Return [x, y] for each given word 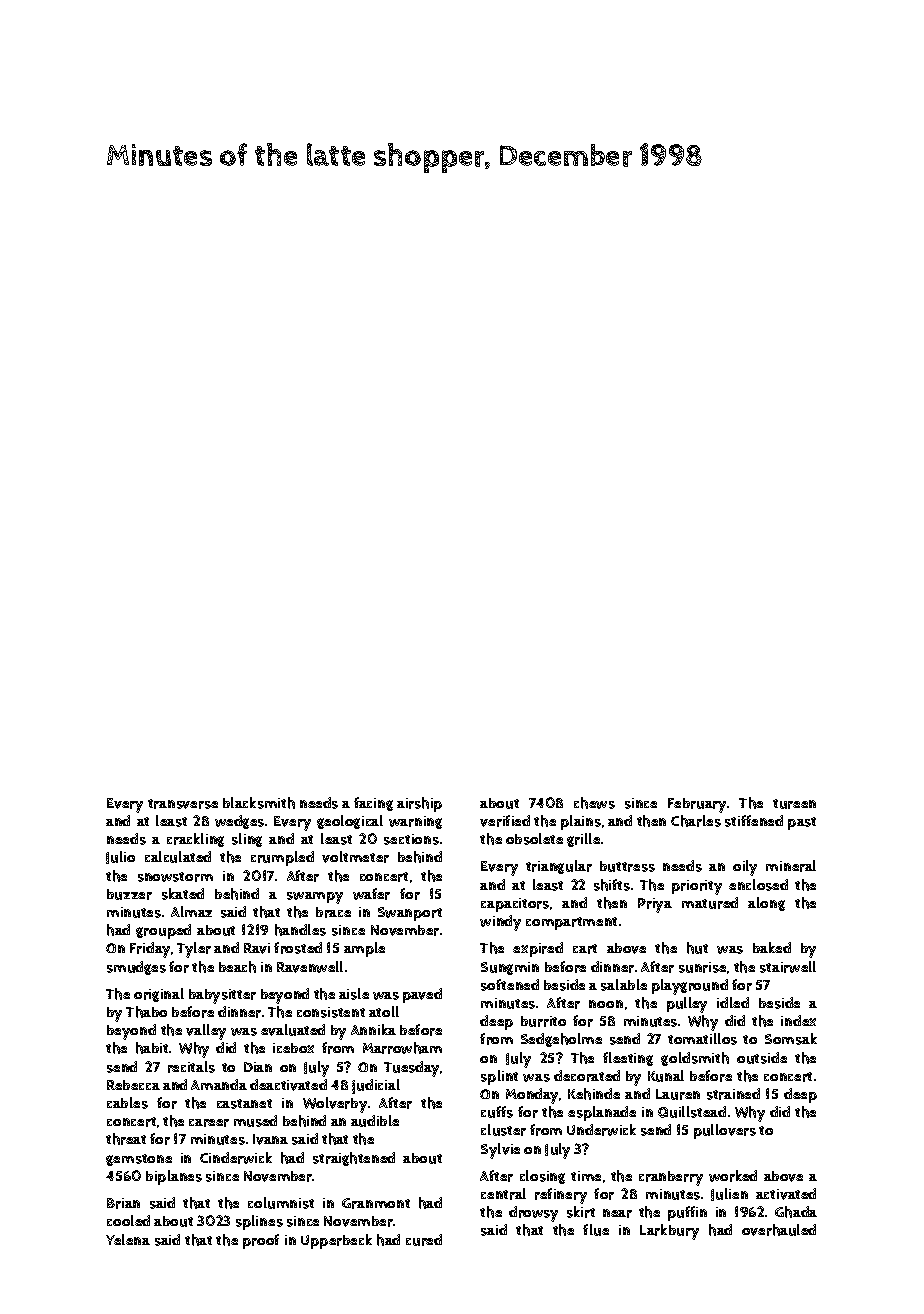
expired [538, 949]
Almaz [191, 911]
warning [415, 822]
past [802, 823]
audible [375, 1121]
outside [762, 1058]
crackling [195, 840]
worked [733, 1176]
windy [500, 923]
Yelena [128, 1239]
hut [697, 948]
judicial [376, 1086]
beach [237, 967]
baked [772, 947]
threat [126, 1139]
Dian [258, 1067]
